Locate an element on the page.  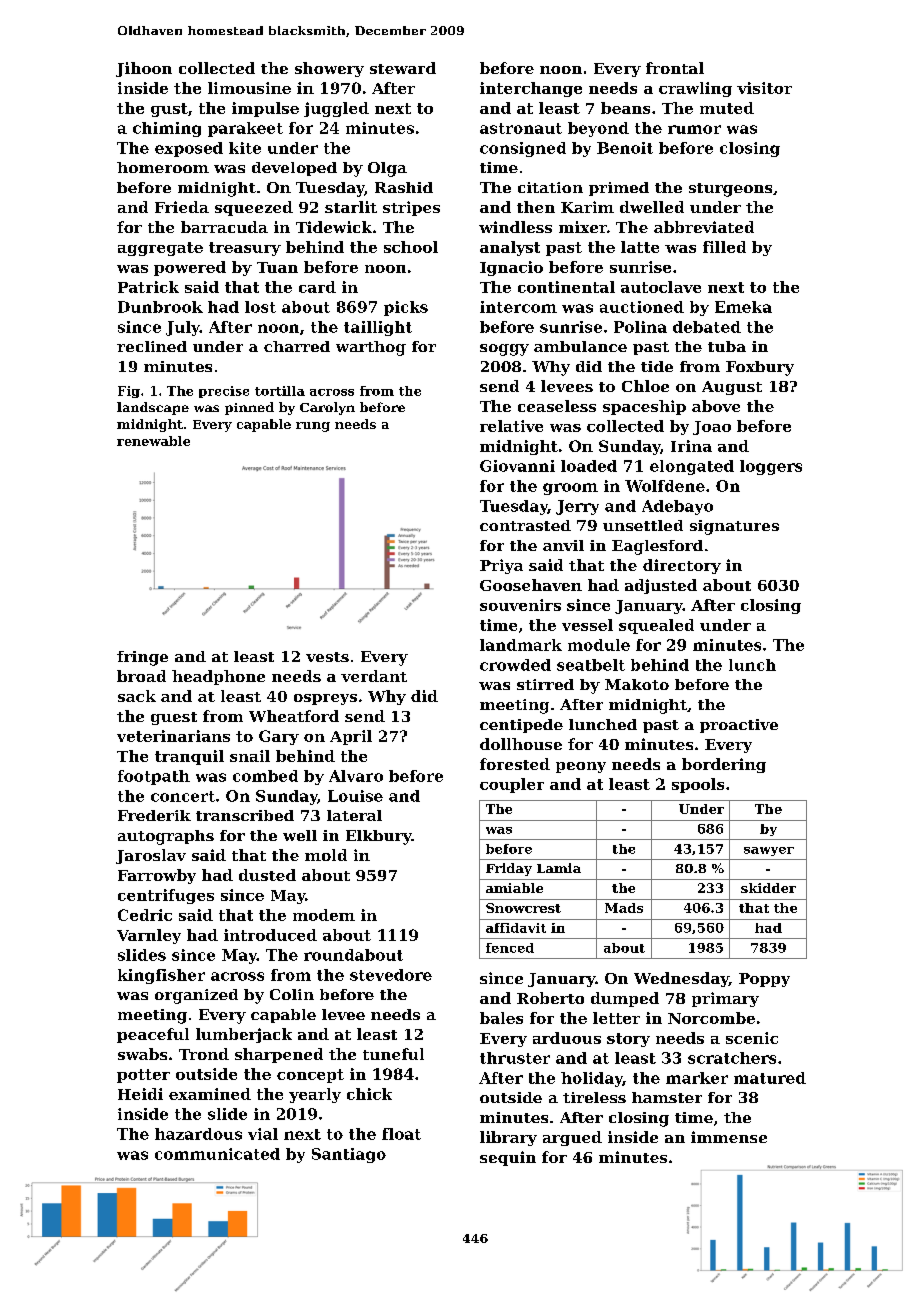
Jihoon is located at coordinates (144, 69).
